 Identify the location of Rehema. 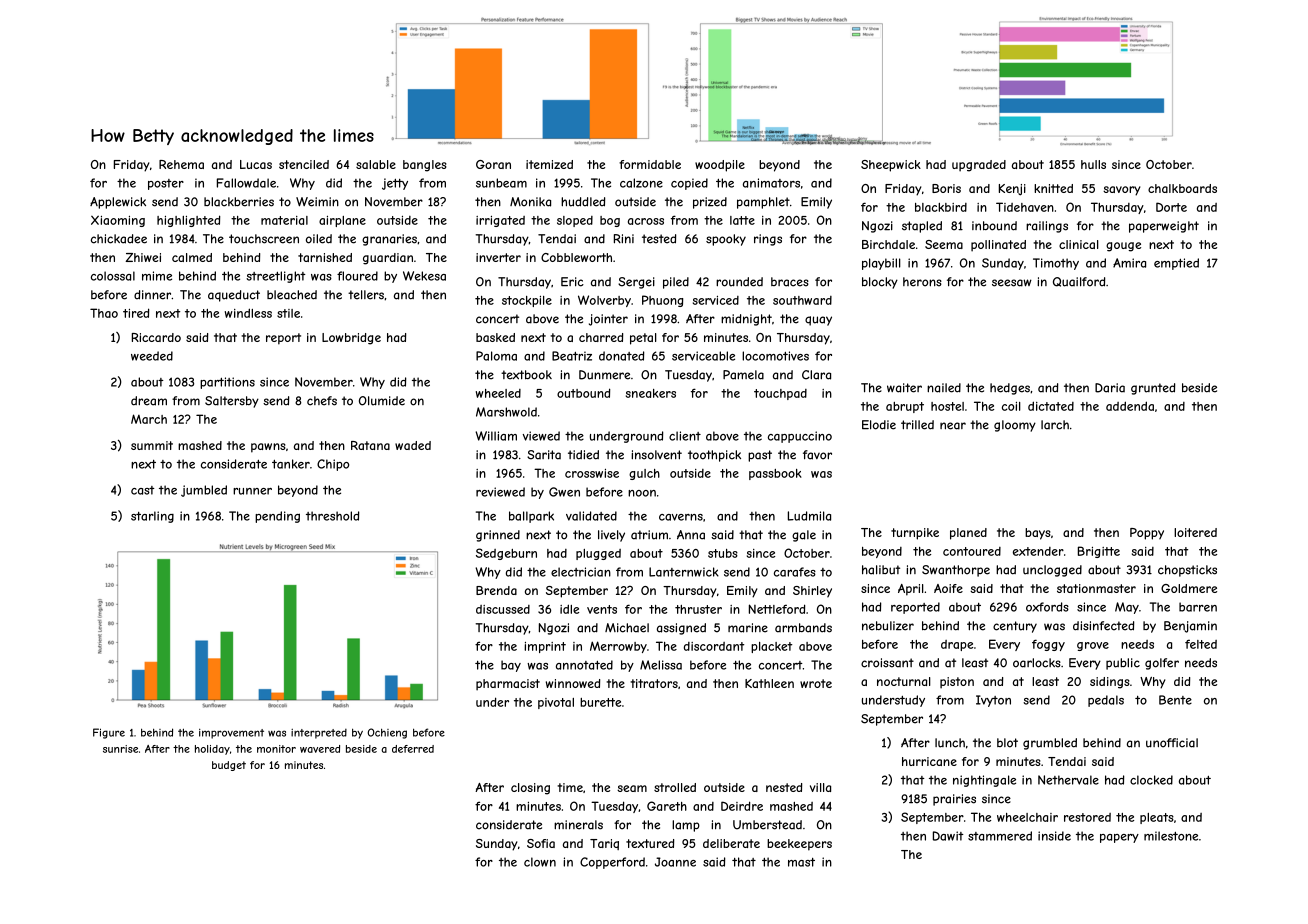
(181, 164).
